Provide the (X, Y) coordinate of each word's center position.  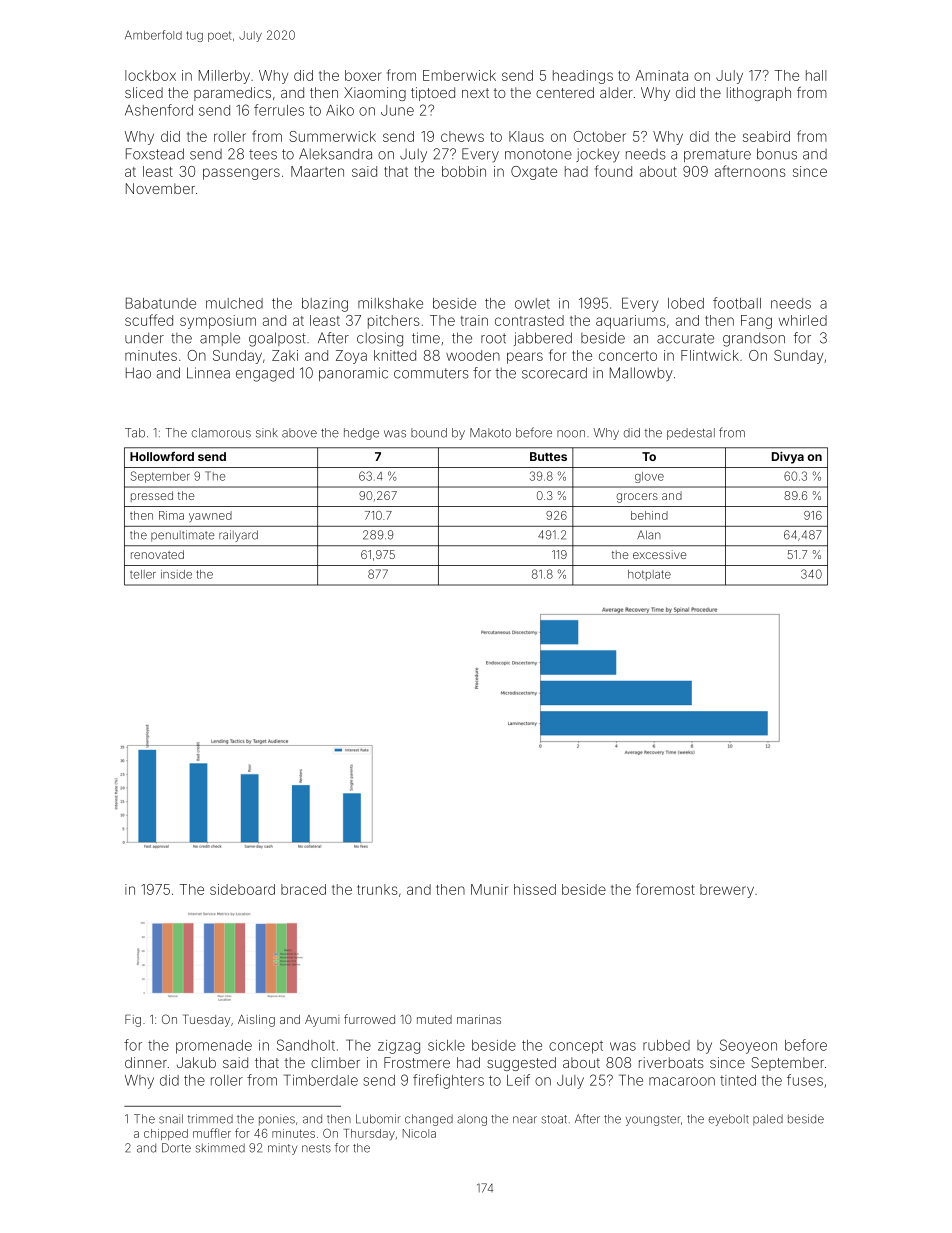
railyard (238, 536)
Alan (649, 535)
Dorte (176, 1148)
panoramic (353, 374)
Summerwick (332, 136)
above (299, 433)
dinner (146, 1062)
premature (717, 155)
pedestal (691, 434)
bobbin (464, 171)
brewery (727, 891)
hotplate (649, 575)
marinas (479, 1019)
